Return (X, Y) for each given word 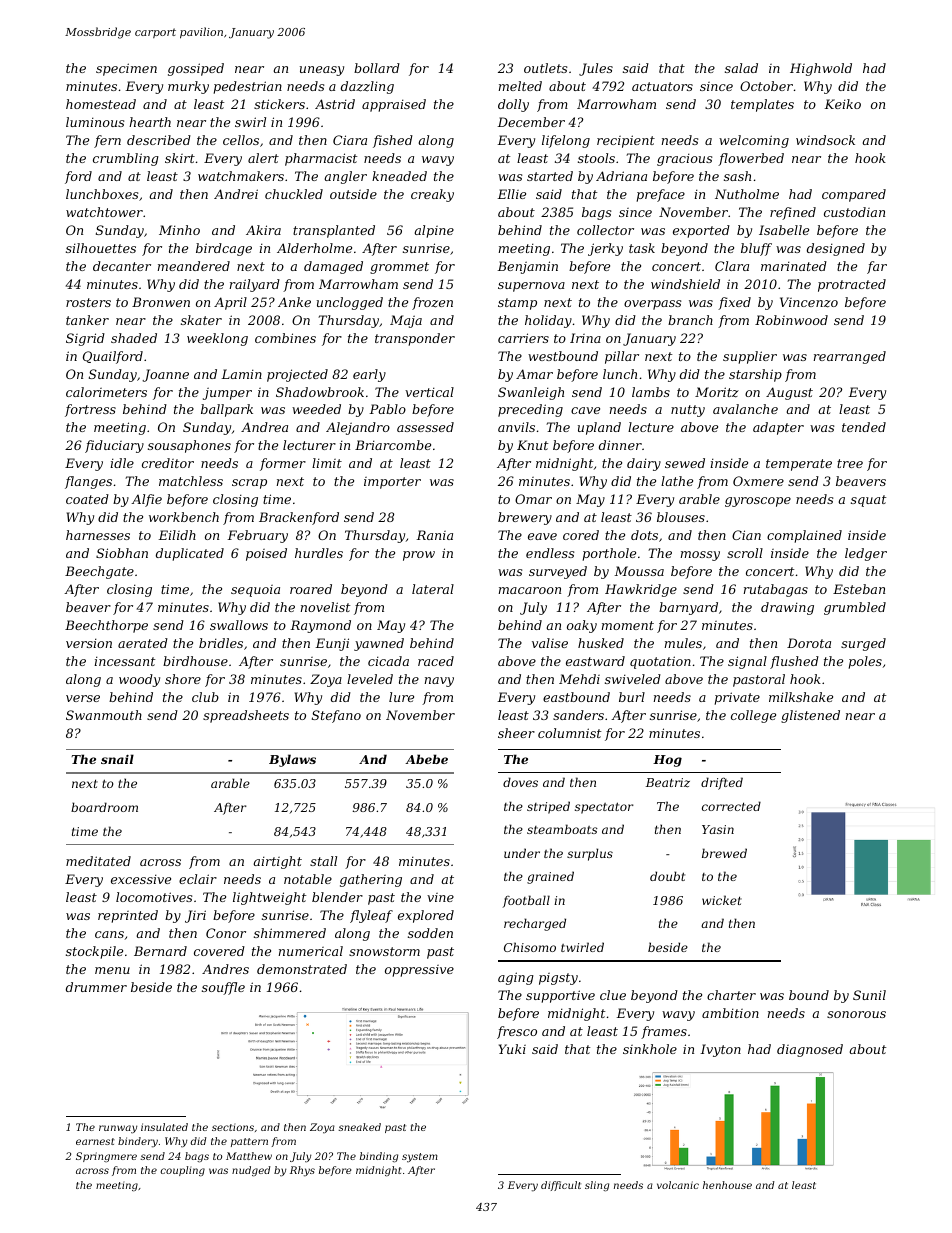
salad (741, 68)
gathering (371, 880)
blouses (681, 517)
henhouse (727, 1185)
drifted (722, 783)
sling (597, 1186)
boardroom (104, 807)
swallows (239, 625)
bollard (377, 68)
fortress (90, 410)
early (369, 375)
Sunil (869, 995)
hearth (150, 122)
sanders (578, 715)
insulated (164, 1127)
